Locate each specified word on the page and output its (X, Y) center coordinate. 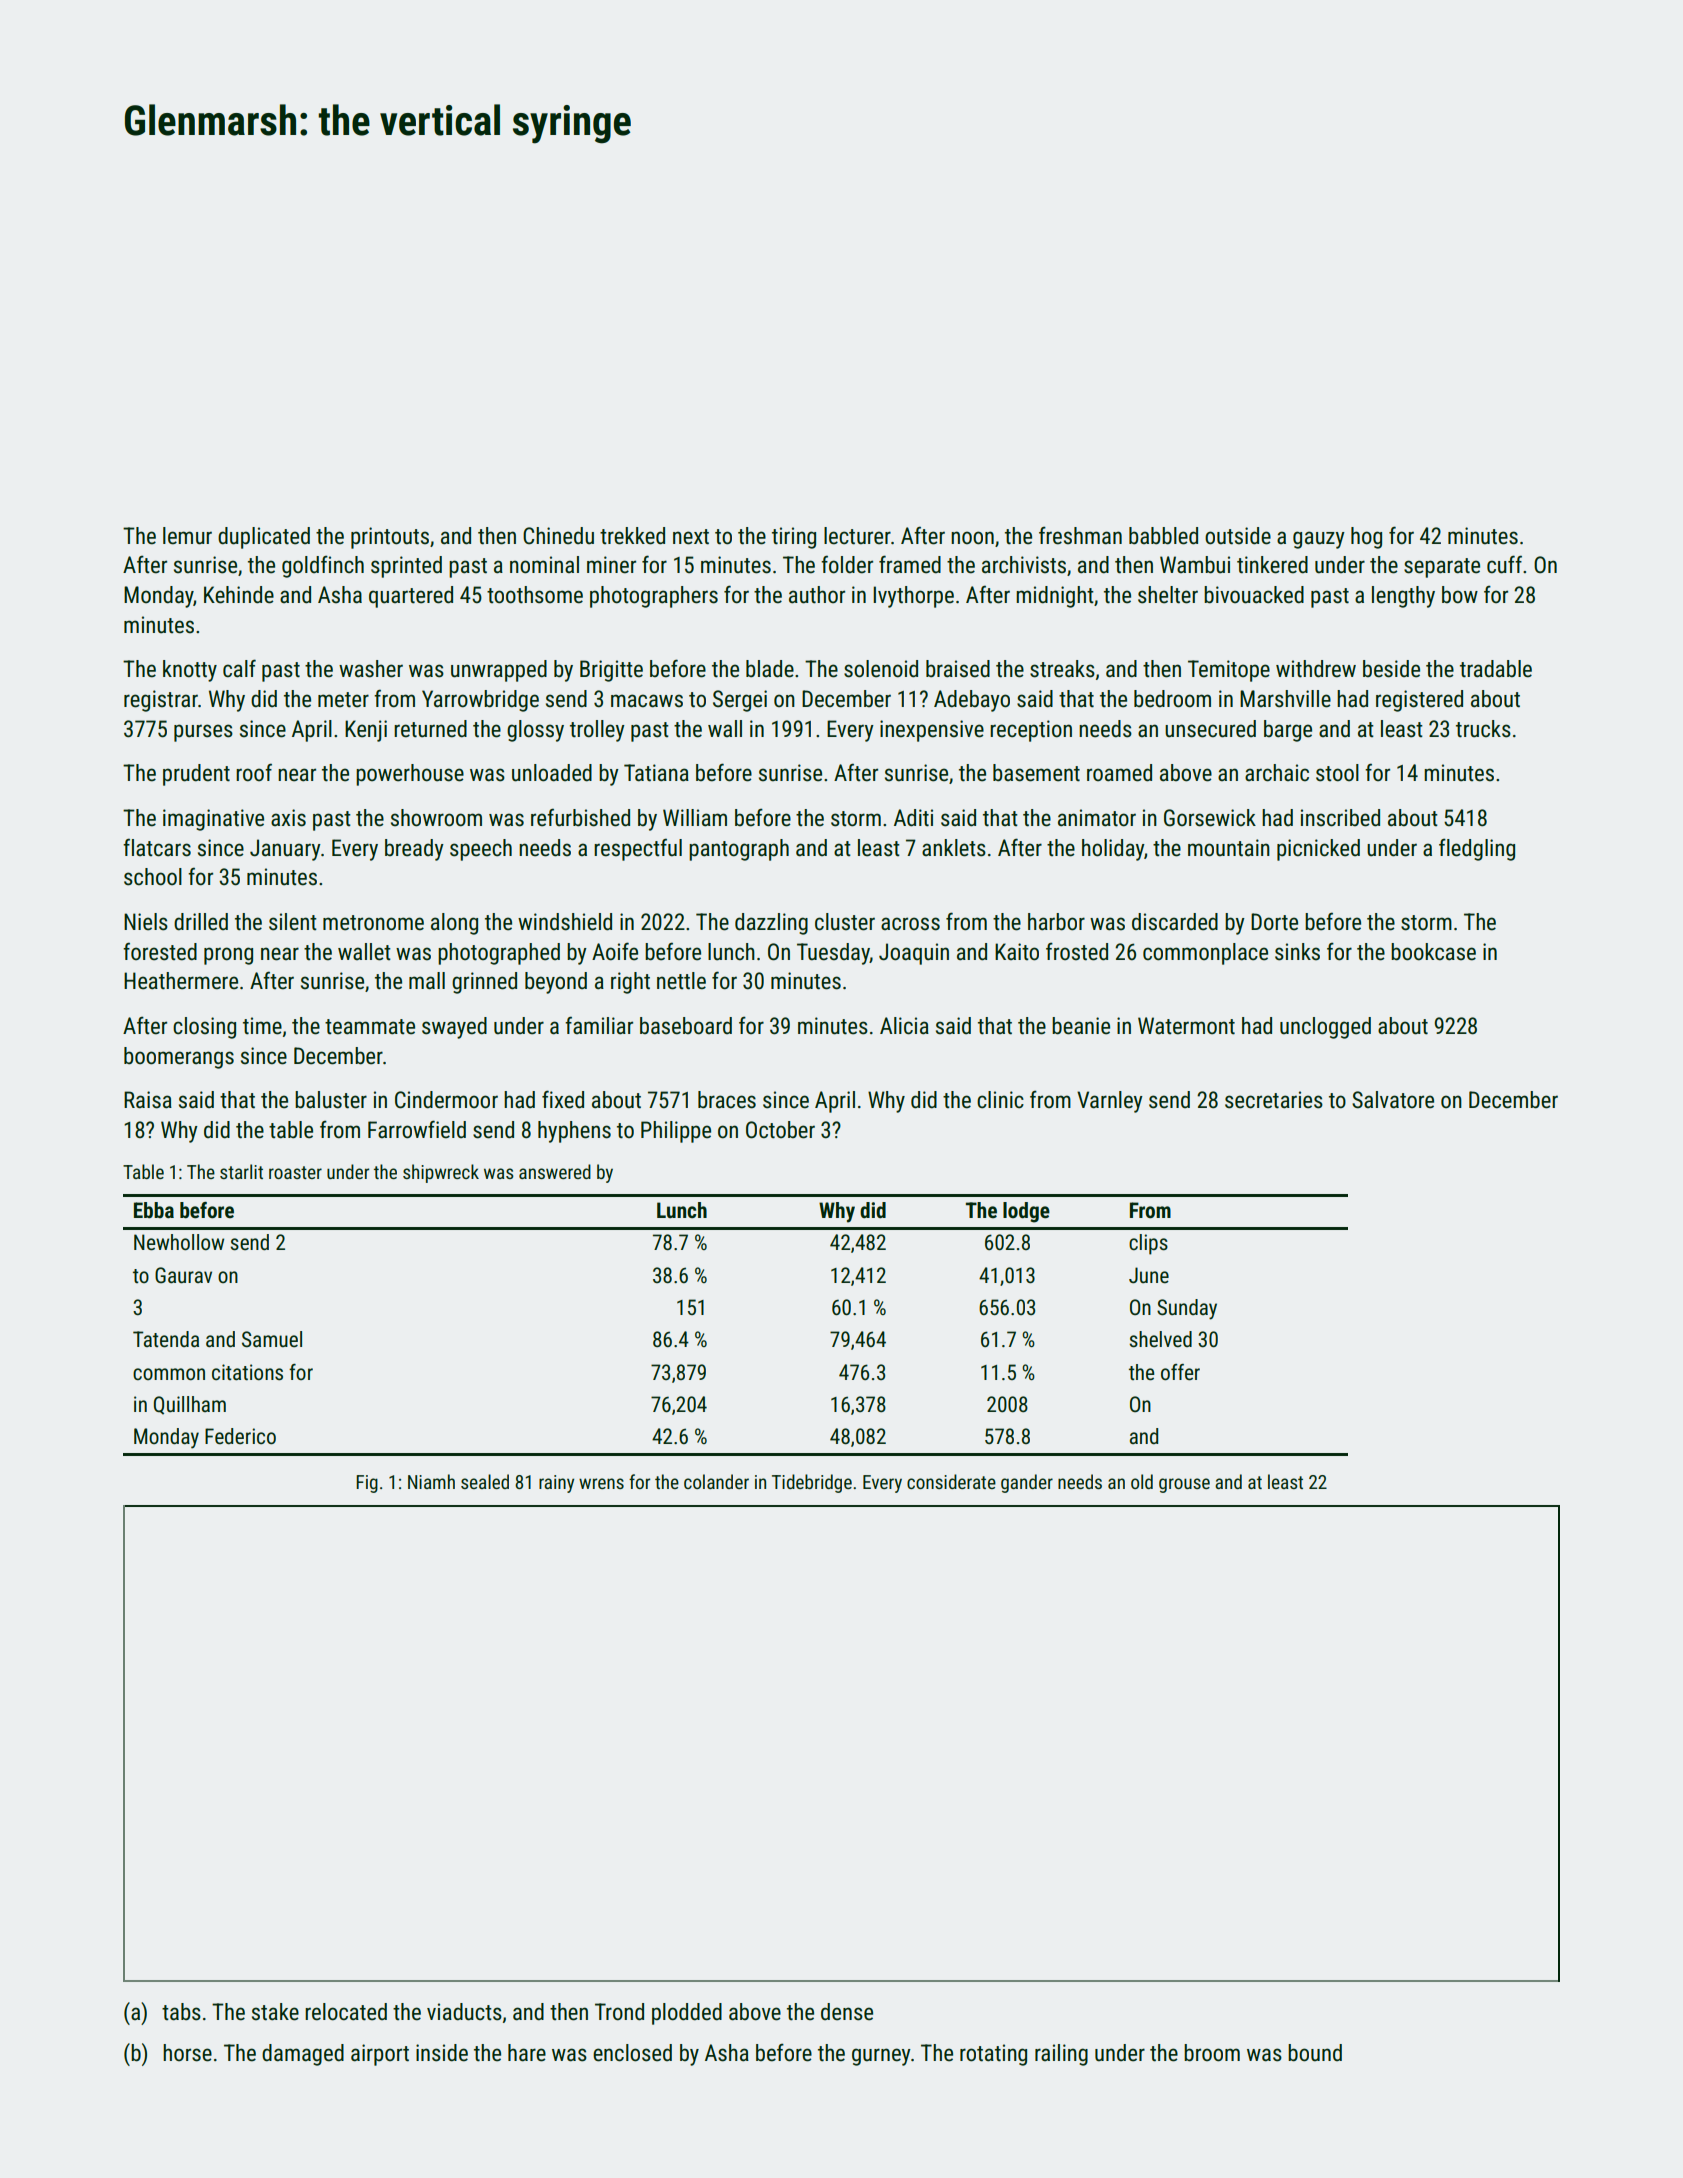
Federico (240, 1436)
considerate (951, 1481)
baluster (331, 1100)
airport (380, 2055)
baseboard (686, 1026)
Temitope (1229, 671)
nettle (681, 981)
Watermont (1186, 1026)
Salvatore (1393, 1100)
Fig (367, 1484)
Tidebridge (812, 1483)
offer (1180, 1372)
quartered (411, 597)
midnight (1055, 597)
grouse (1184, 1485)
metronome (373, 923)
